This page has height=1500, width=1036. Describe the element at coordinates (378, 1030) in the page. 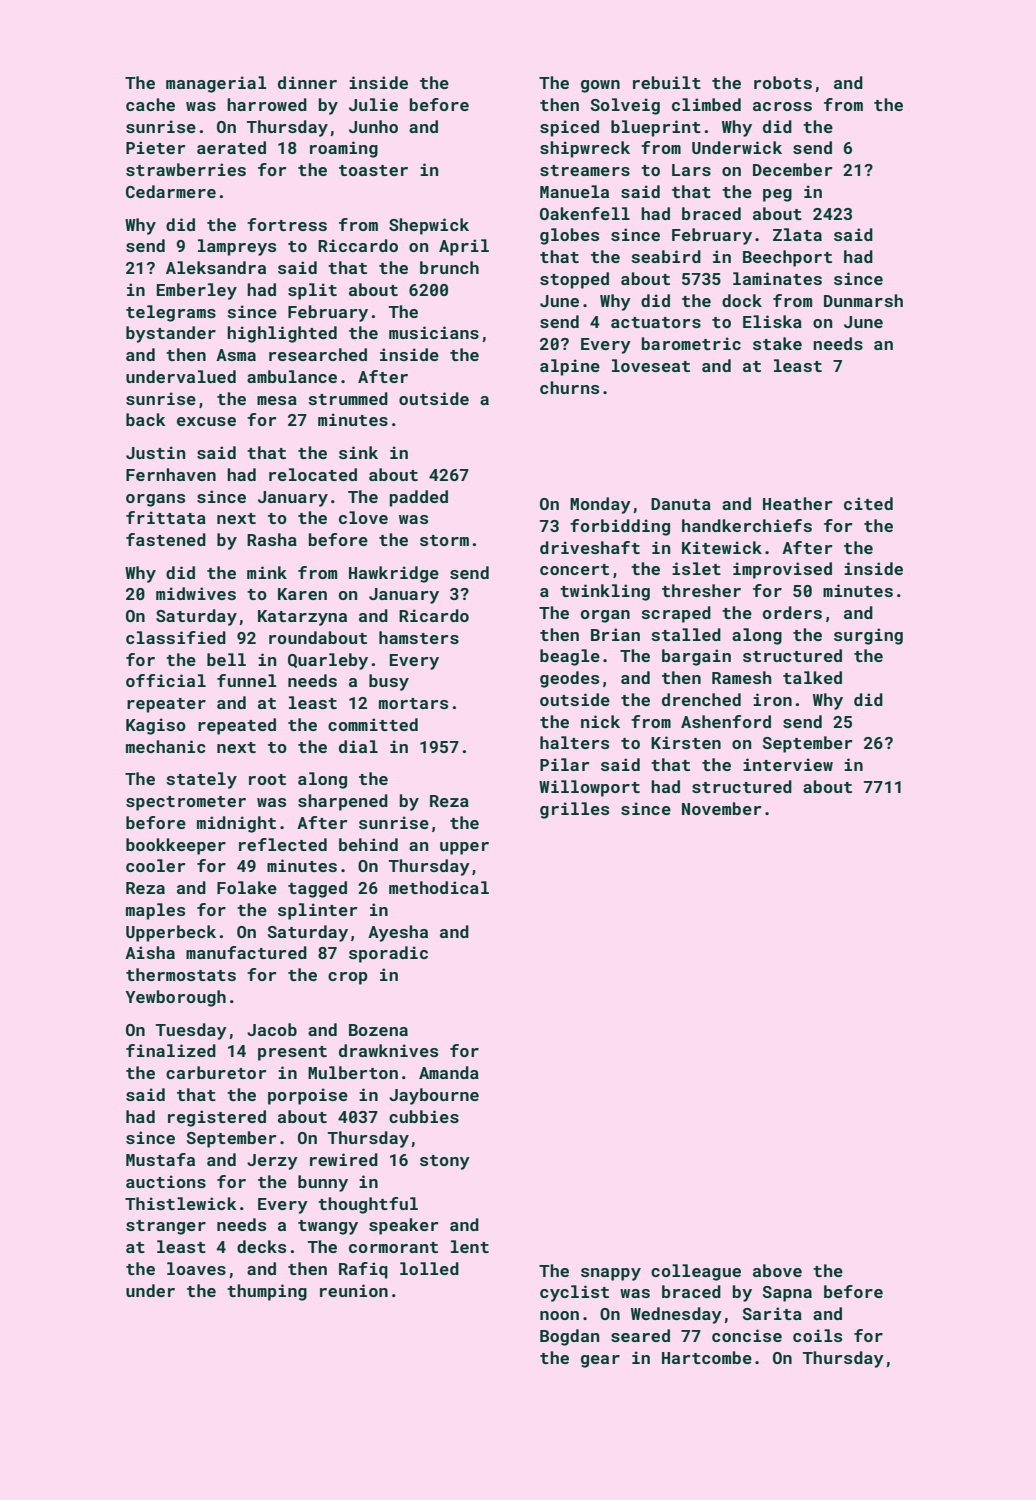

I see `Bozena` at that location.
